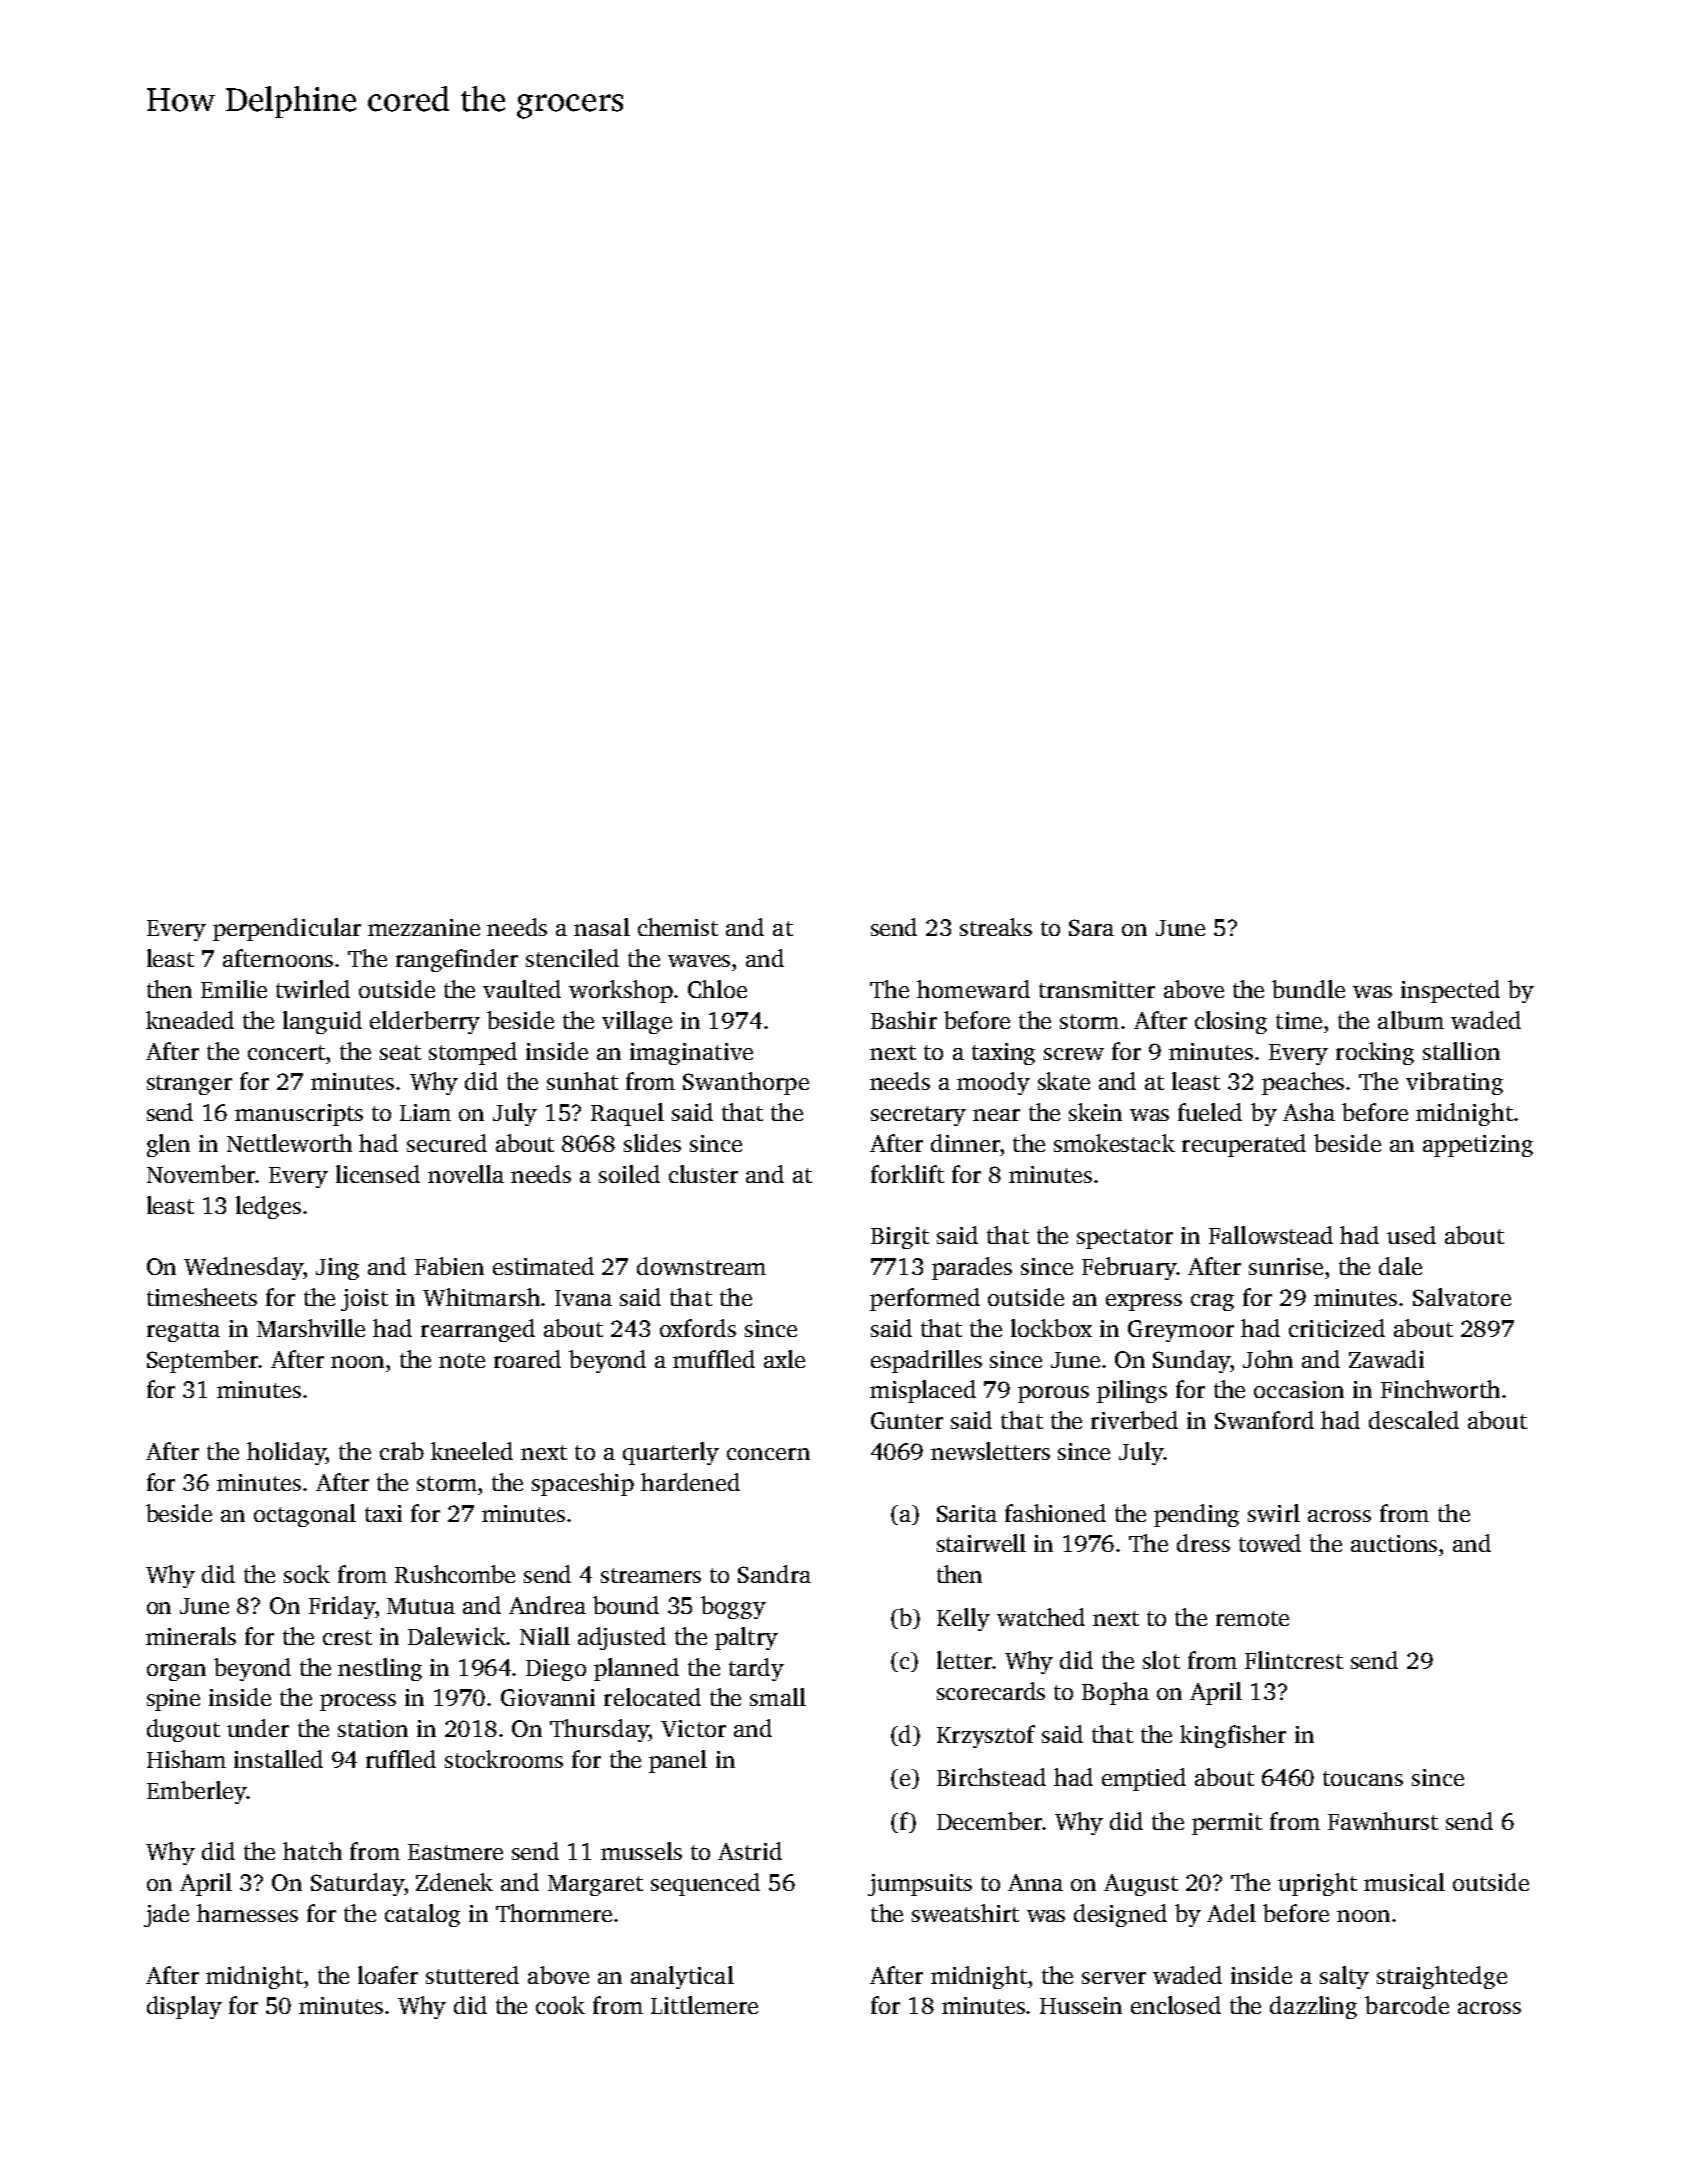 The width and height of the page is (1683, 2178). I want to click on Liam, so click(425, 1112).
